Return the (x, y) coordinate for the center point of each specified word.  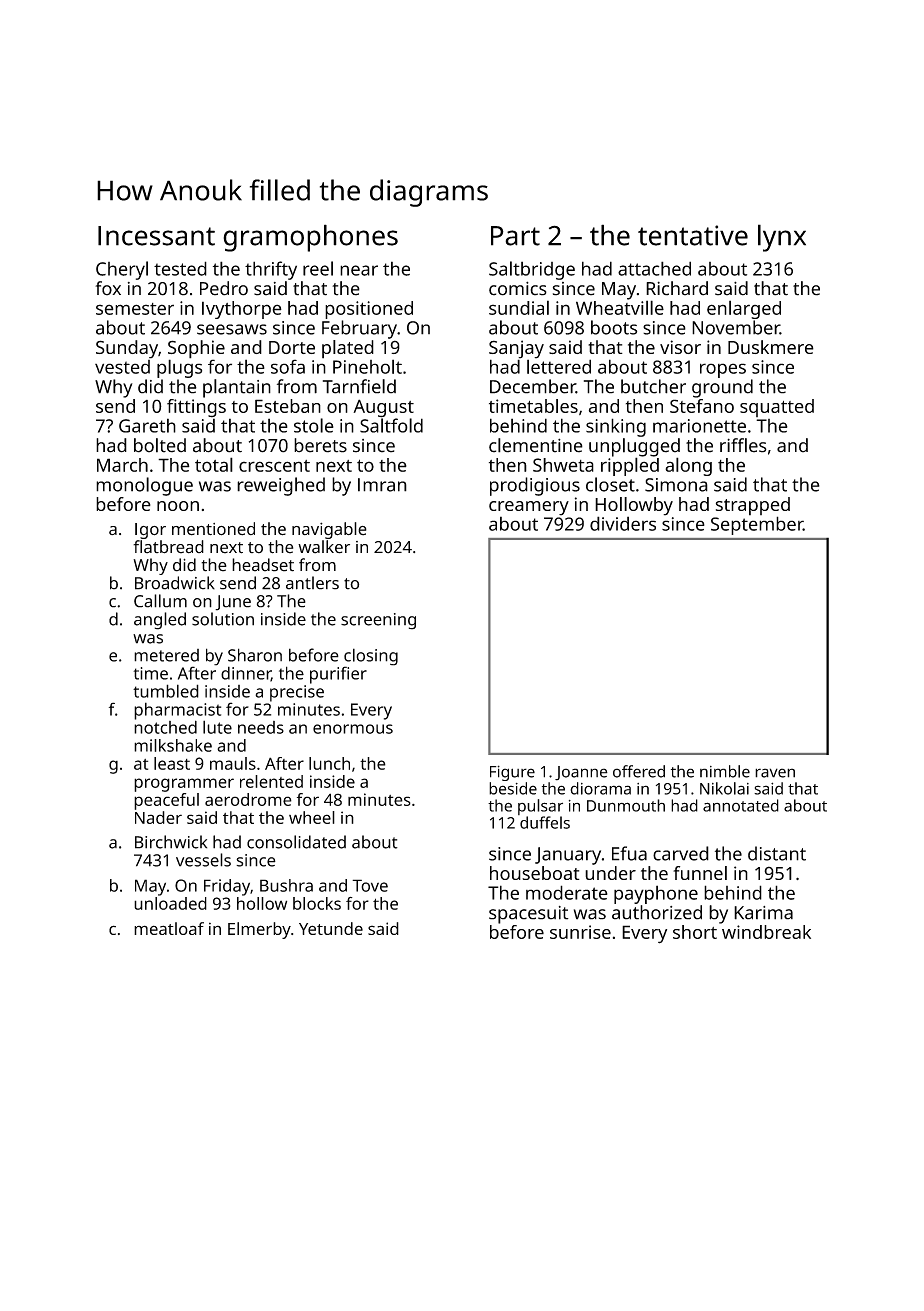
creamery (529, 508)
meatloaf (169, 928)
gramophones (310, 238)
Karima (763, 913)
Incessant (156, 236)
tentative (693, 235)
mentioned (213, 529)
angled (160, 621)
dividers (623, 523)
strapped (753, 506)
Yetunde (331, 928)
